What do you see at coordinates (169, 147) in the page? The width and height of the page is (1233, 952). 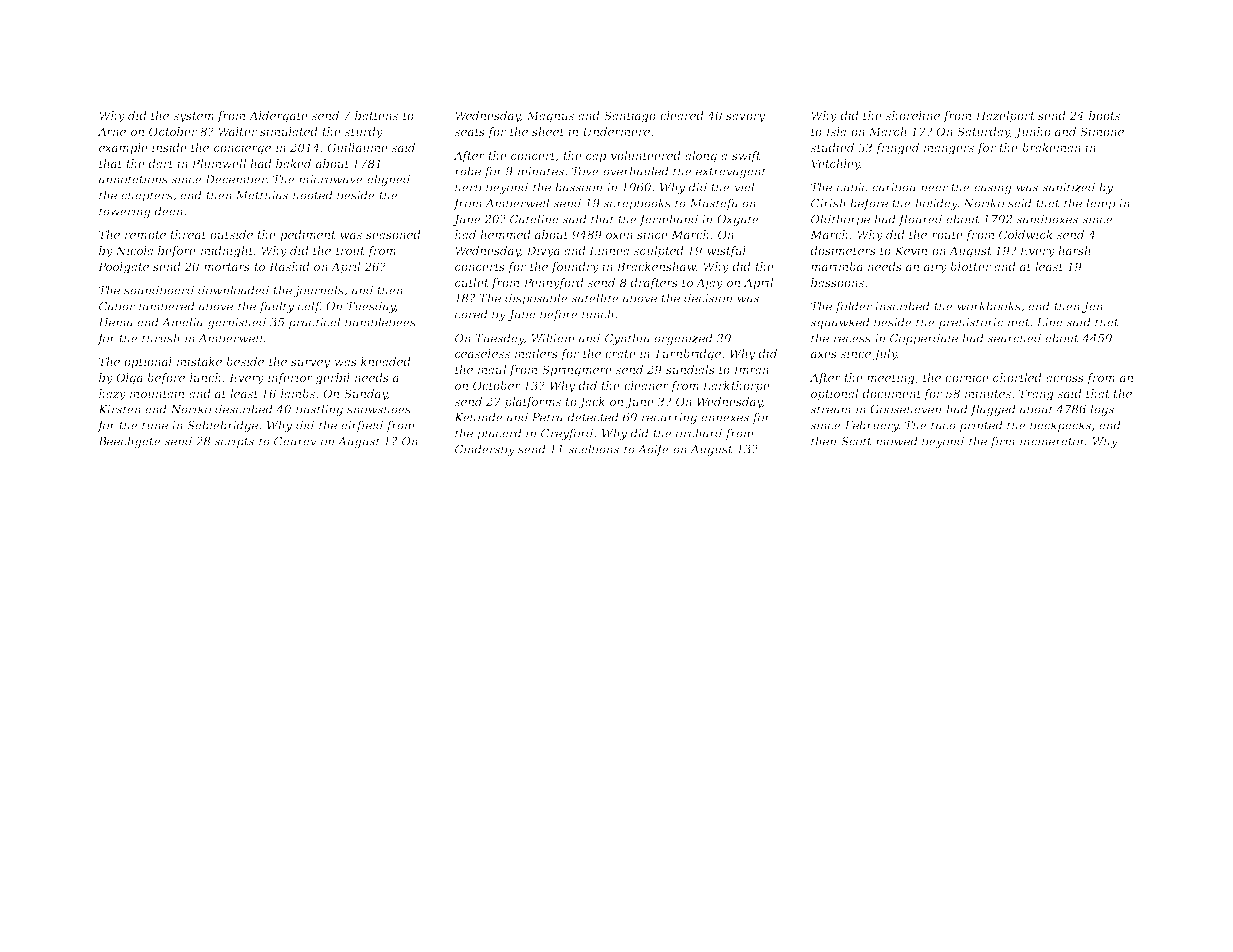 I see `inside` at bounding box center [169, 147].
